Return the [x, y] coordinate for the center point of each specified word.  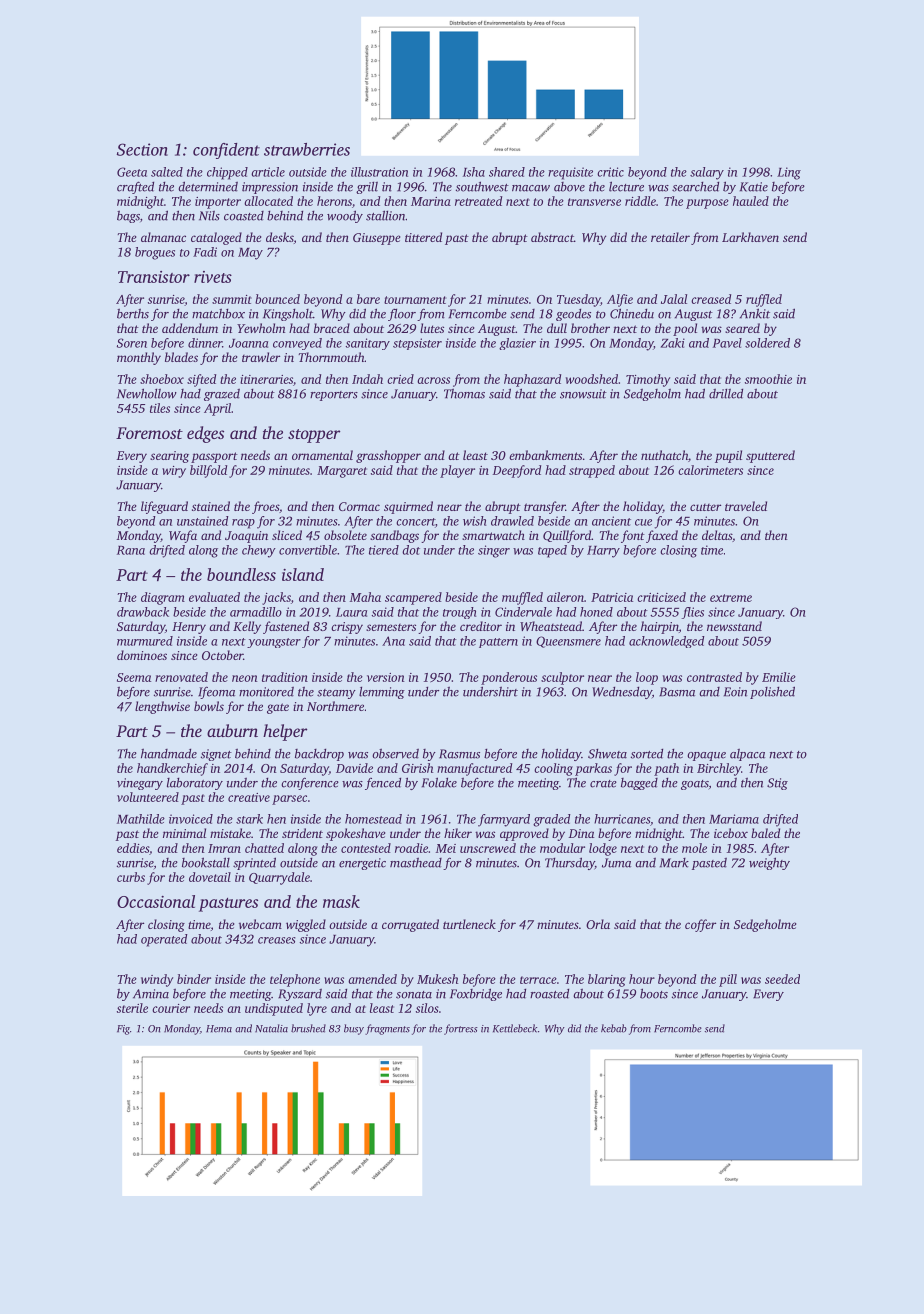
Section [142, 149]
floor [402, 314]
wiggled [306, 925]
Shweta [607, 754]
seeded [782, 979]
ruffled [764, 300]
